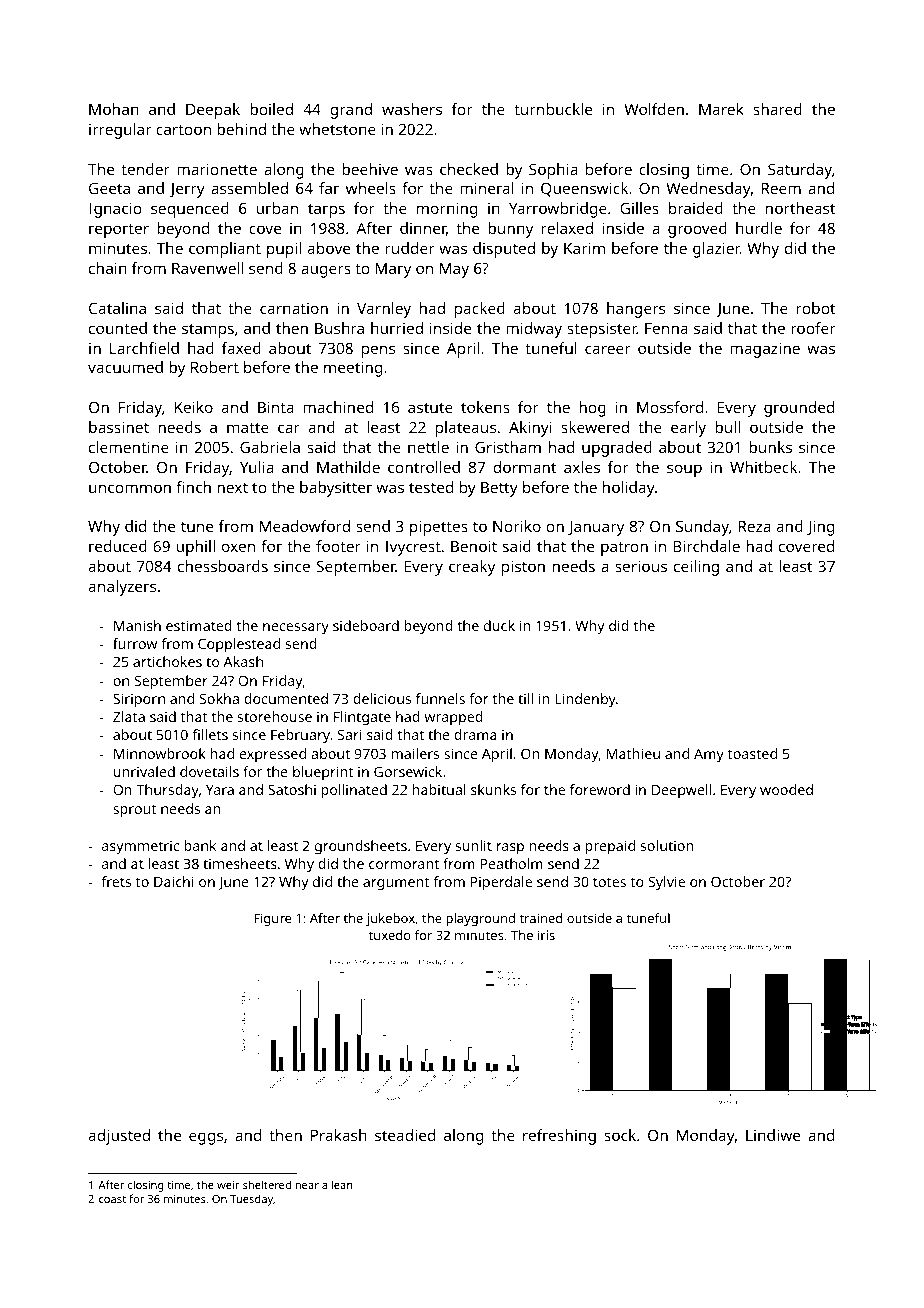 The width and height of the screenshot is (924, 1308). Describe the element at coordinates (267, 1184) in the screenshot. I see `sheltered` at that location.
